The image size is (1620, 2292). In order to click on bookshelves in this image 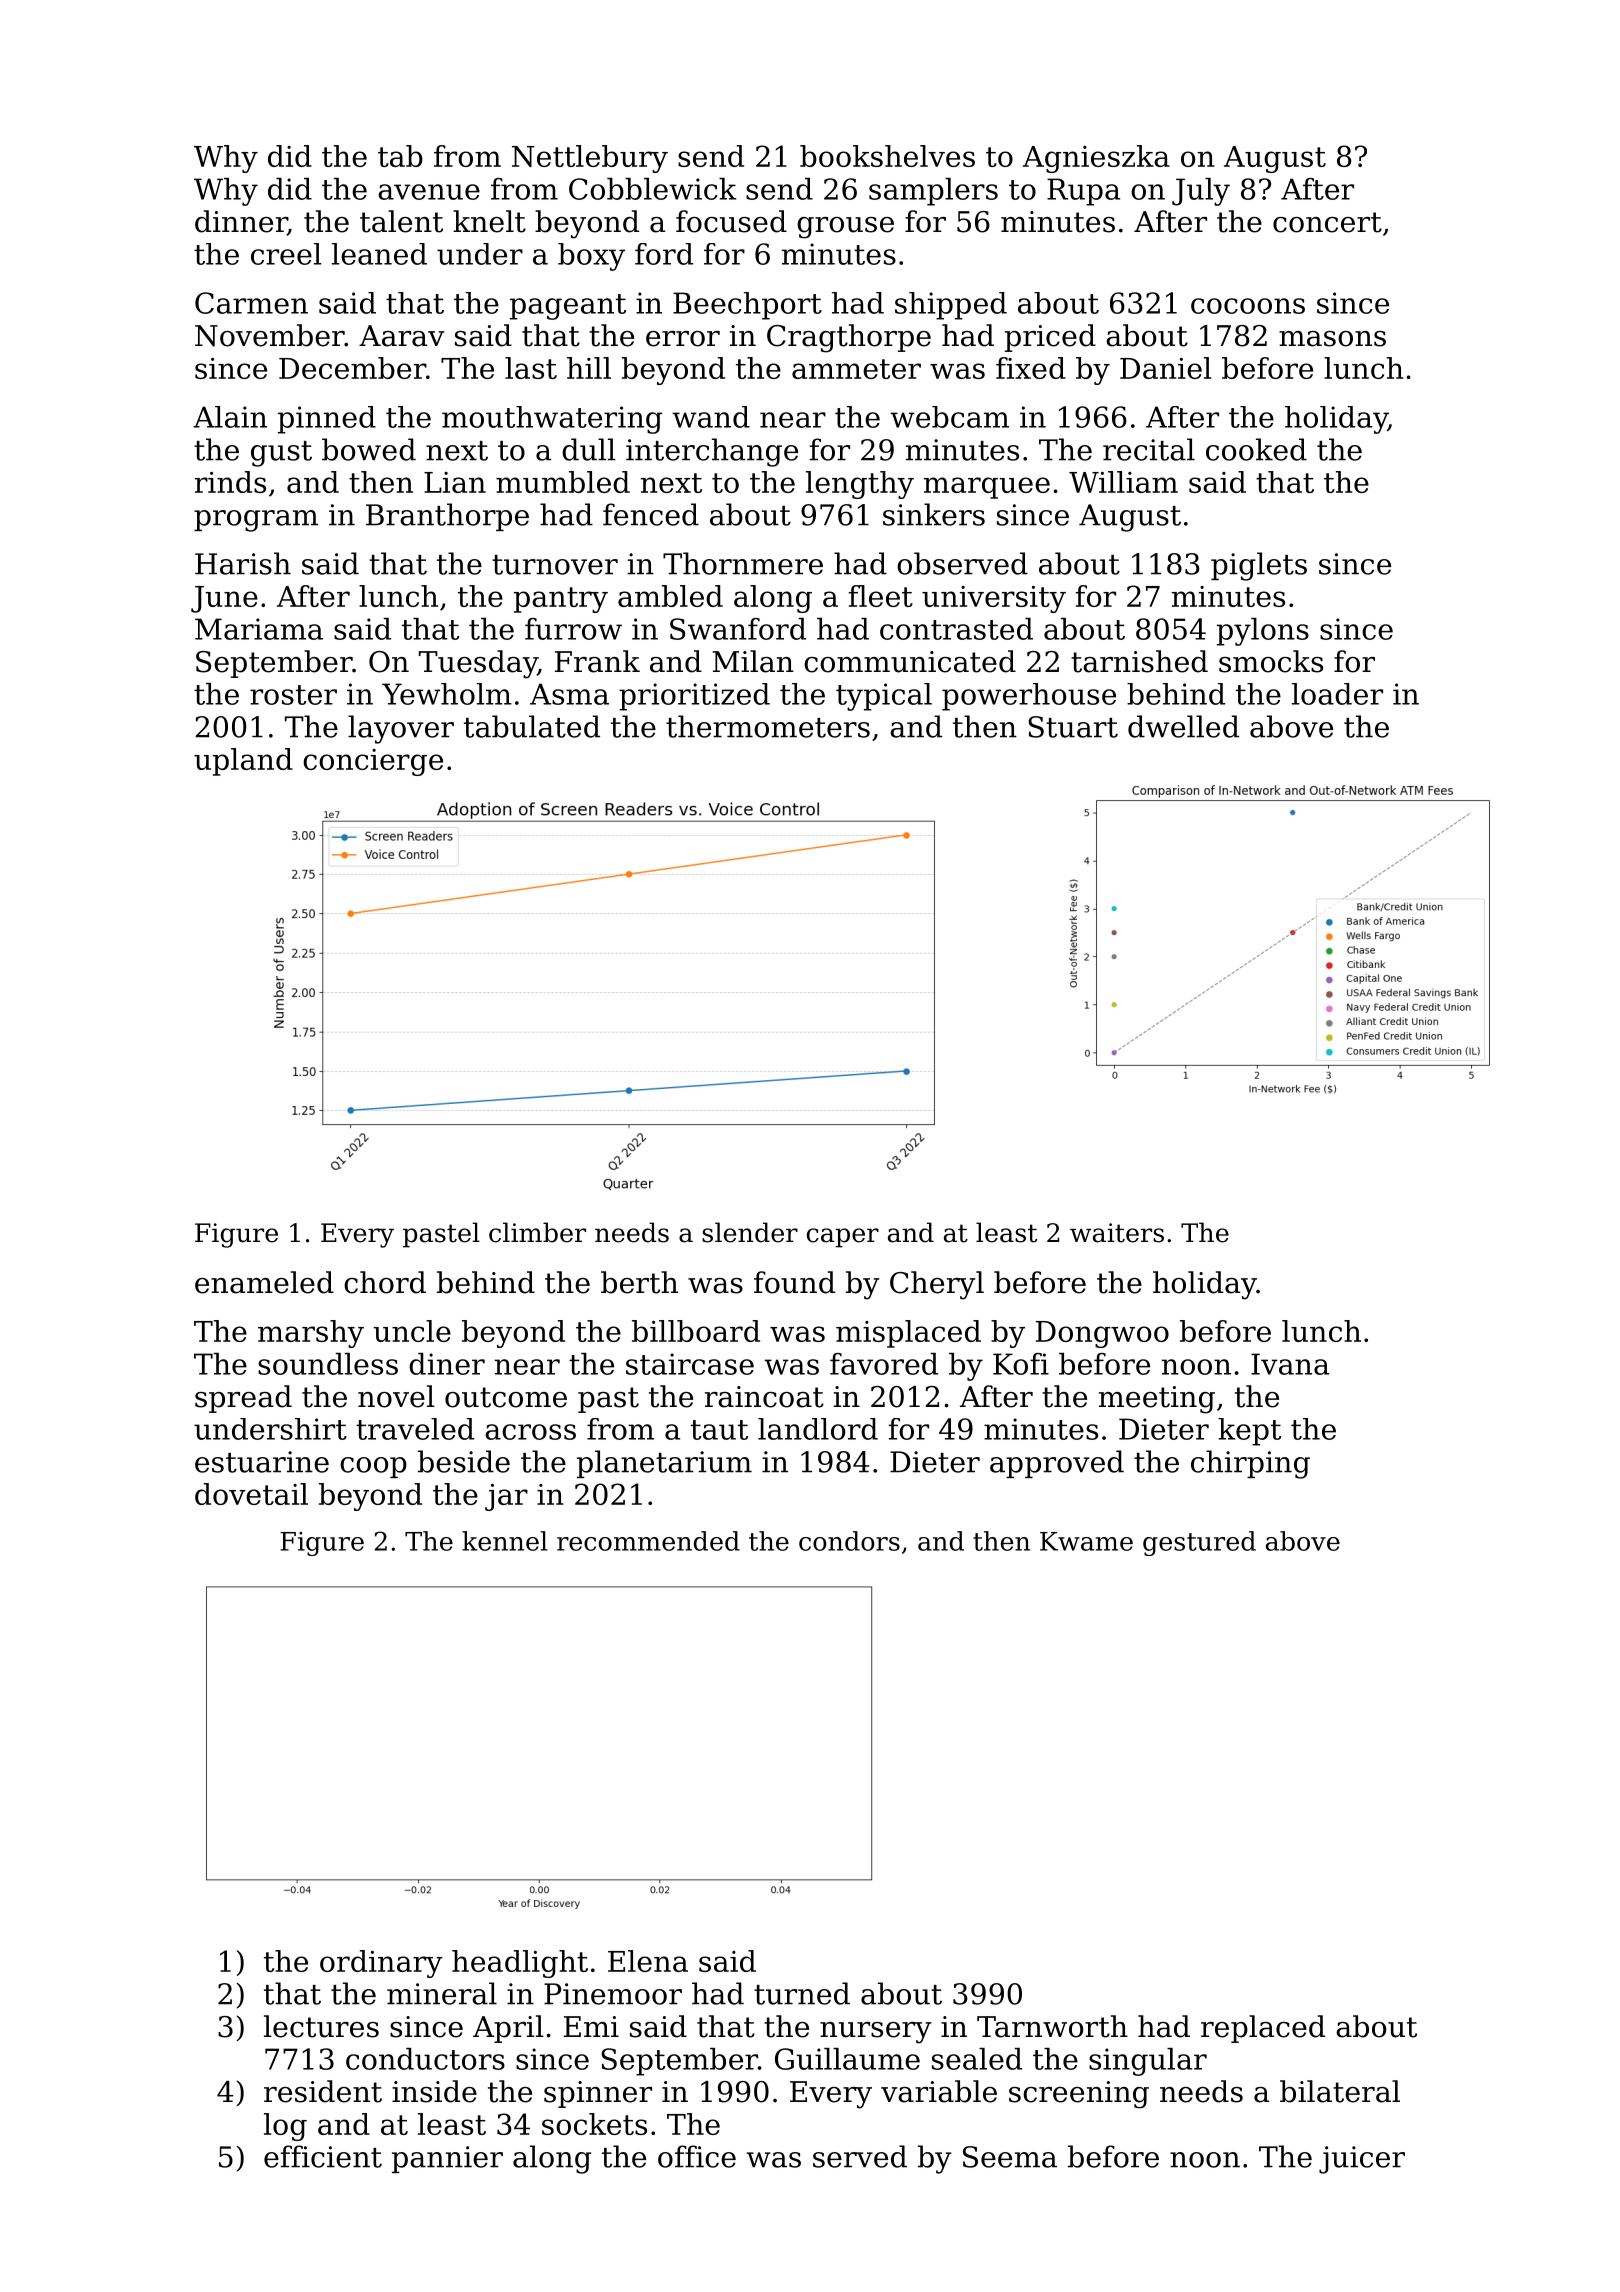, I will do `click(887, 156)`.
